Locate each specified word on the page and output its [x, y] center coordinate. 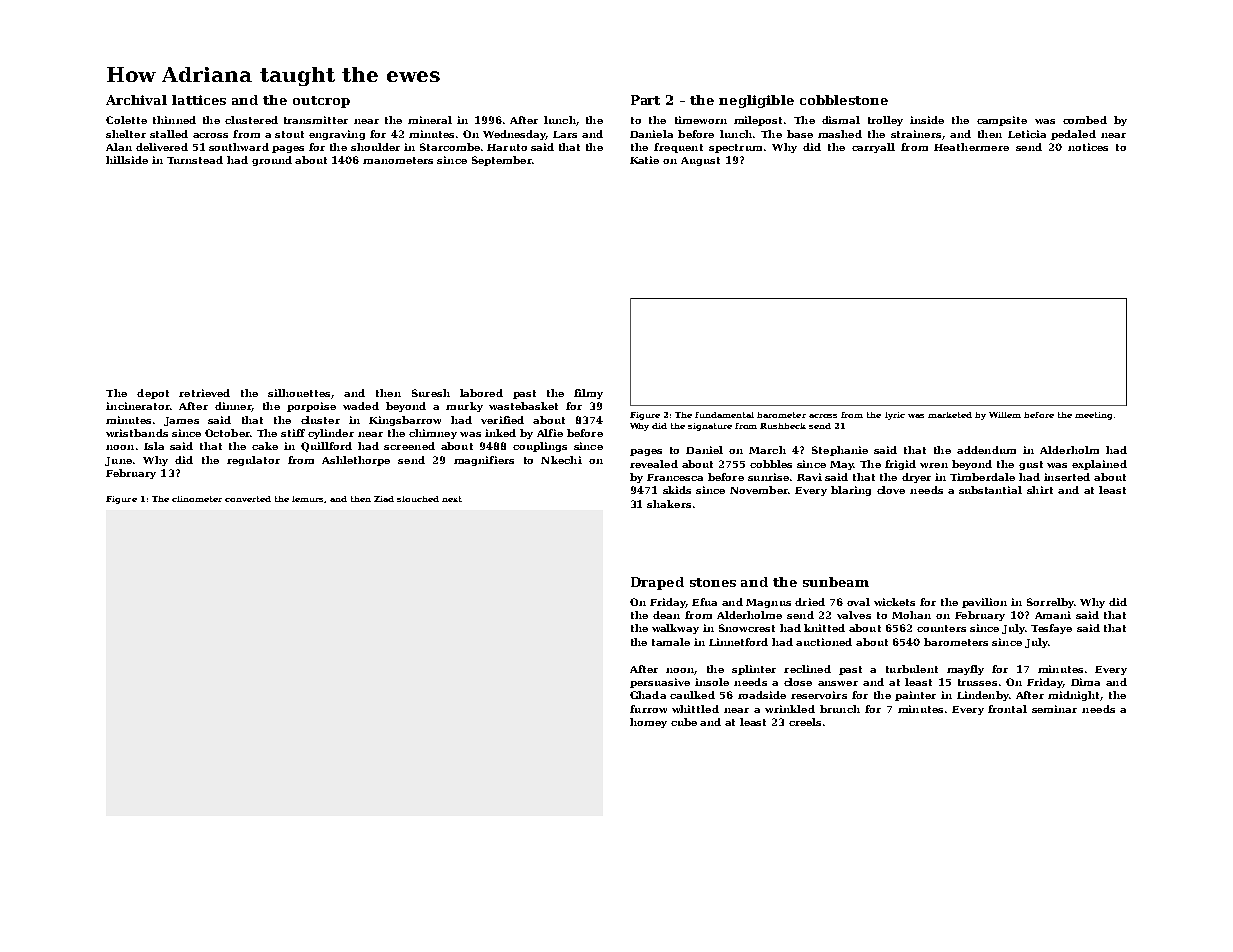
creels [805, 722]
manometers [398, 160]
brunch [840, 709]
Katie [644, 160]
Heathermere [971, 147]
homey [648, 723]
